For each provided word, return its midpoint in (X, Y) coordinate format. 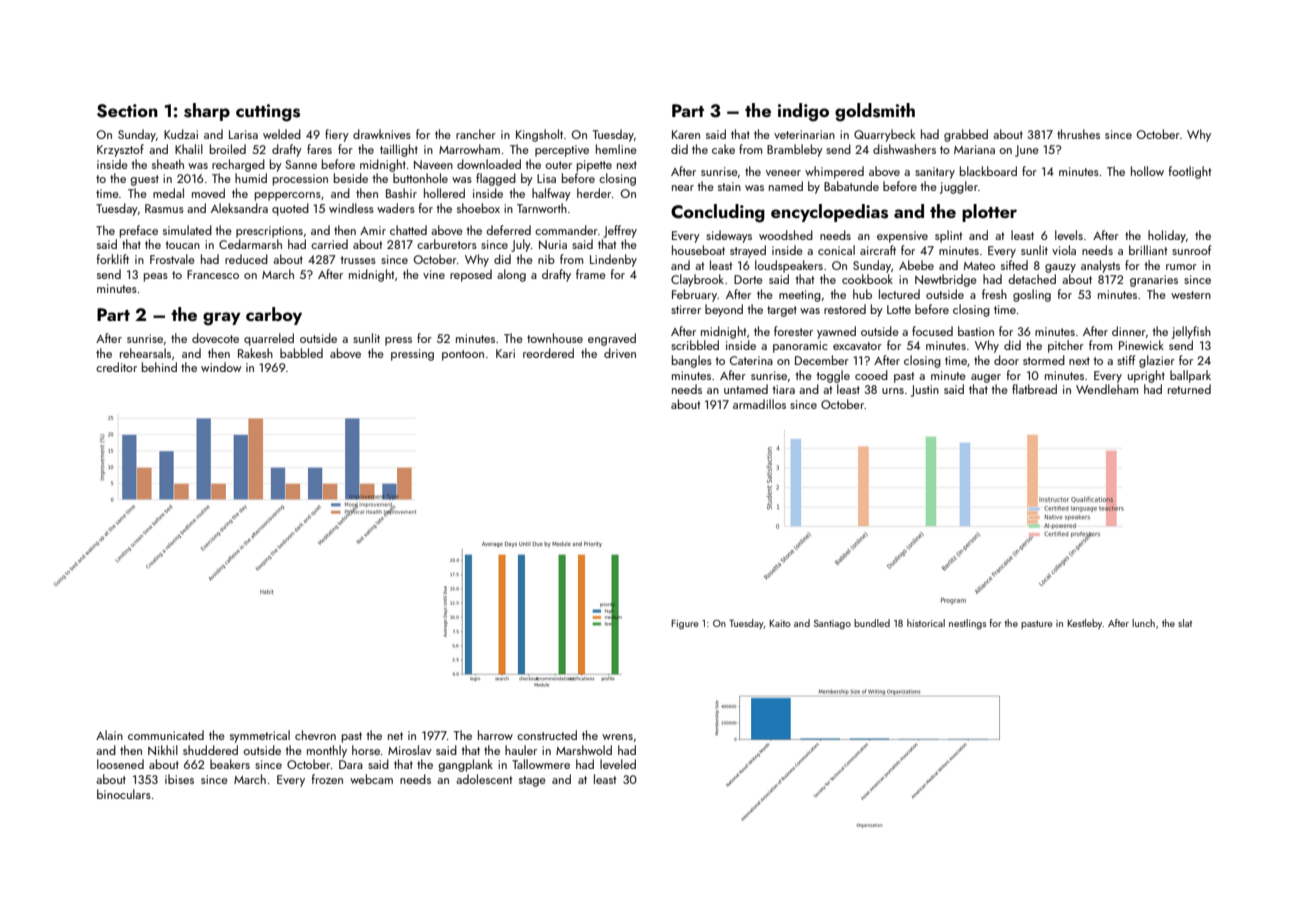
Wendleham (1107, 389)
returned (1189, 389)
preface (139, 231)
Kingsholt (539, 135)
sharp (207, 112)
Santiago (832, 624)
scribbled (695, 345)
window (221, 367)
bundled (872, 623)
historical (926, 623)
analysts (1100, 266)
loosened (120, 764)
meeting (800, 296)
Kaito (780, 623)
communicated (166, 735)
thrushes (1078, 134)
